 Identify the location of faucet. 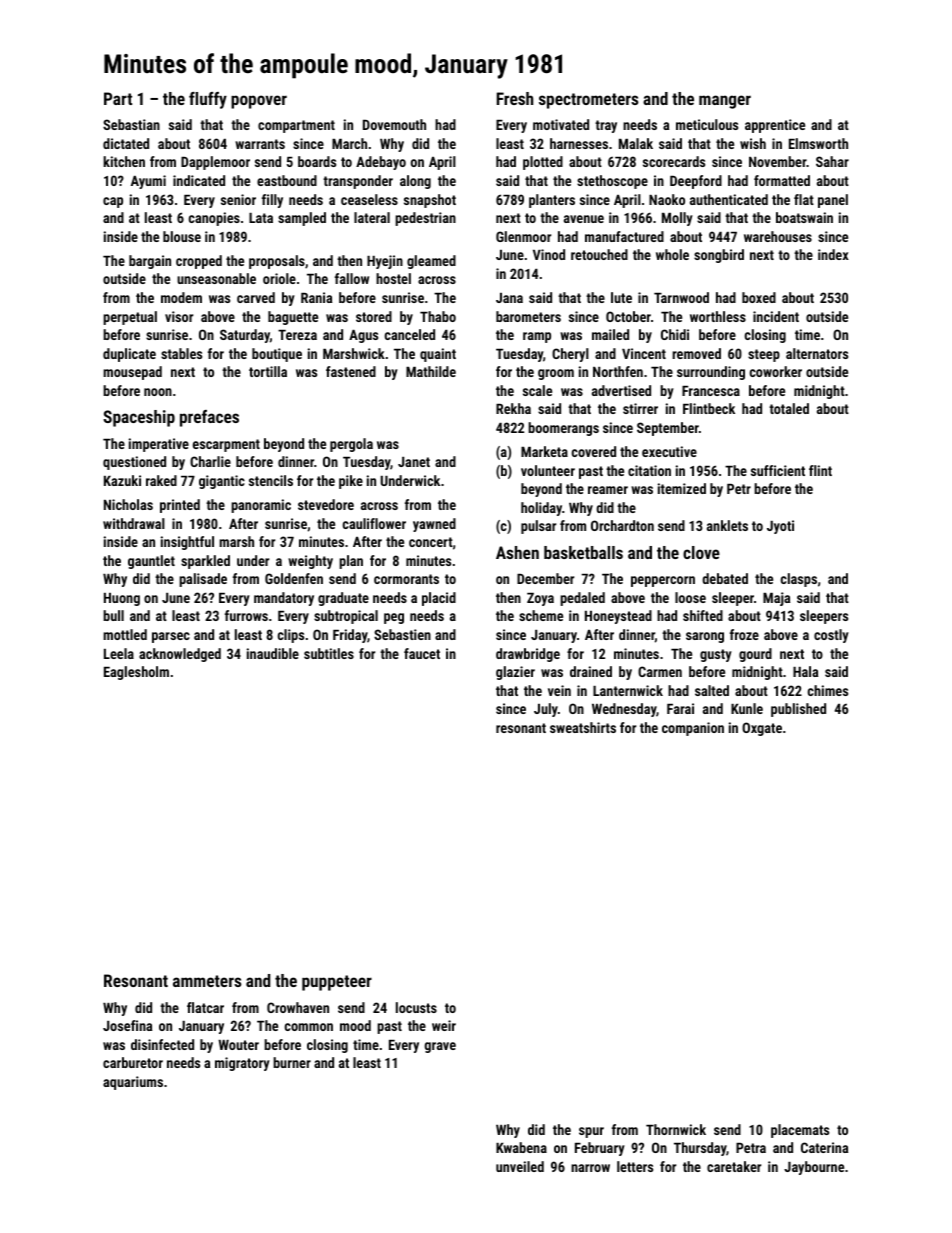
(422, 653).
